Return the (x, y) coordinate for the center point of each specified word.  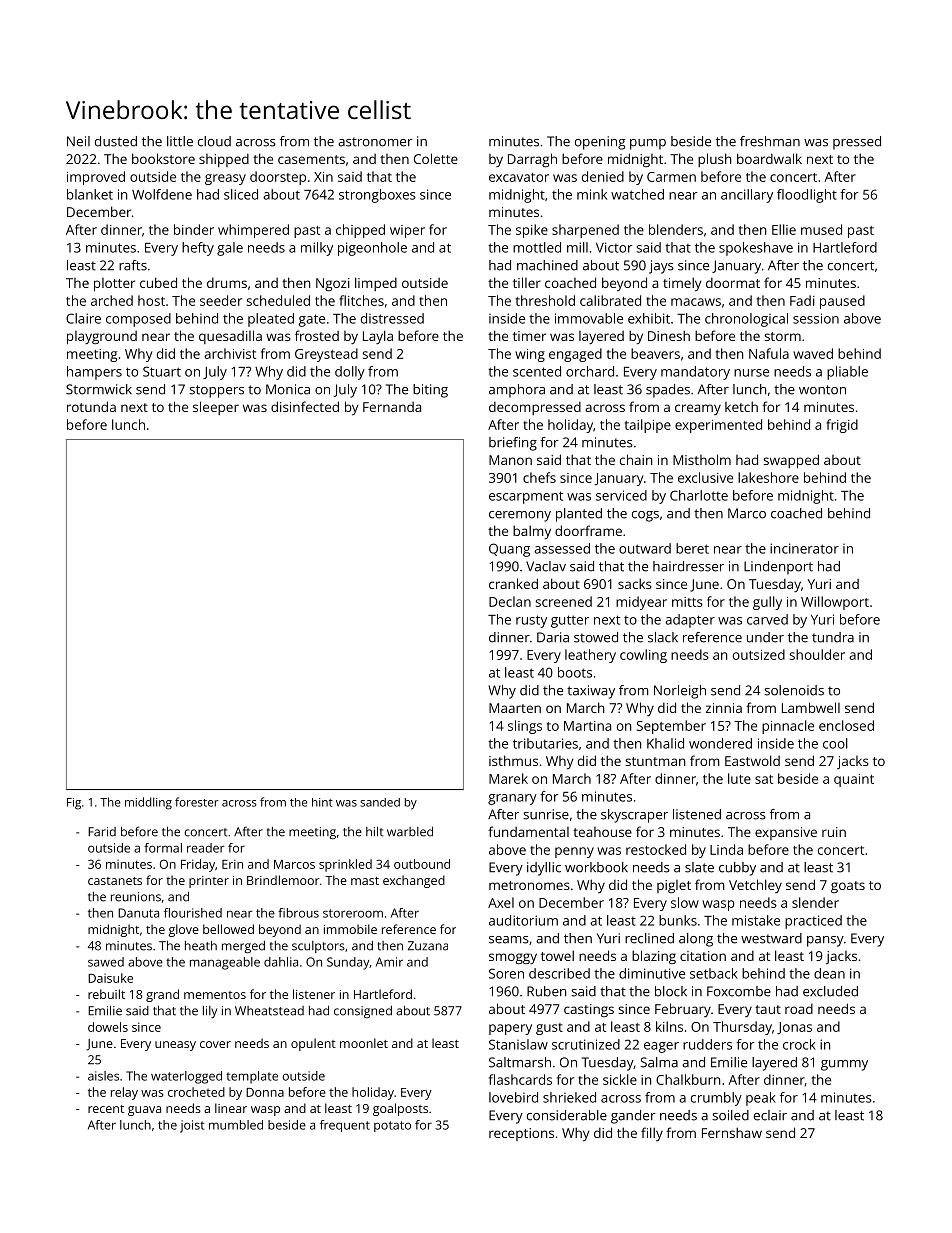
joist (192, 1126)
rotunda (91, 406)
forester (197, 802)
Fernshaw (732, 1132)
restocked (656, 849)
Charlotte (699, 495)
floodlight (807, 196)
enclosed (846, 725)
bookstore (163, 158)
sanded (380, 802)
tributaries (545, 743)
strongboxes (377, 196)
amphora (517, 391)
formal (163, 848)
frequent (345, 1126)
